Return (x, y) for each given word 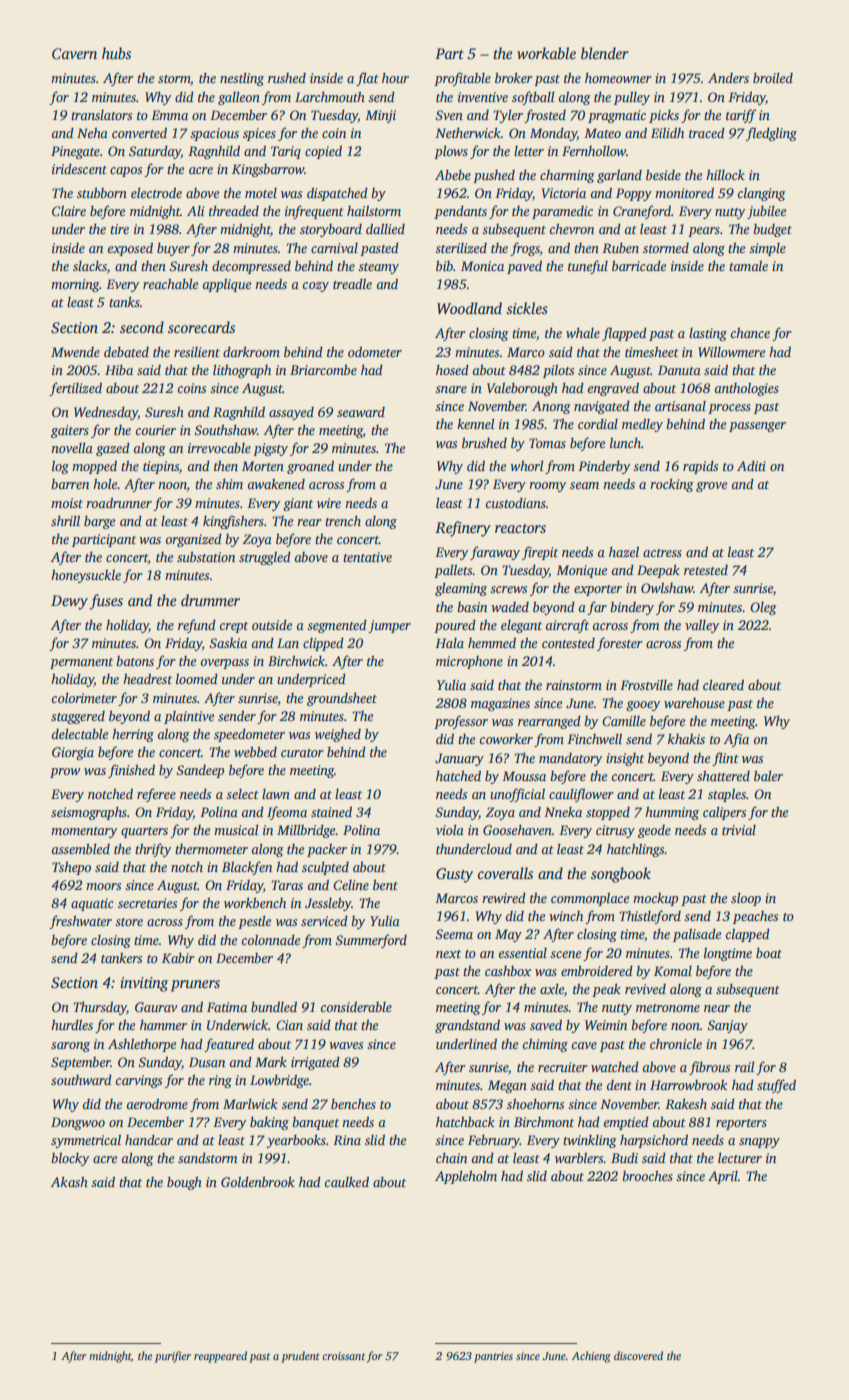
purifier (173, 1357)
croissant (344, 1356)
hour (395, 77)
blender (605, 53)
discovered (638, 1355)
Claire (69, 210)
